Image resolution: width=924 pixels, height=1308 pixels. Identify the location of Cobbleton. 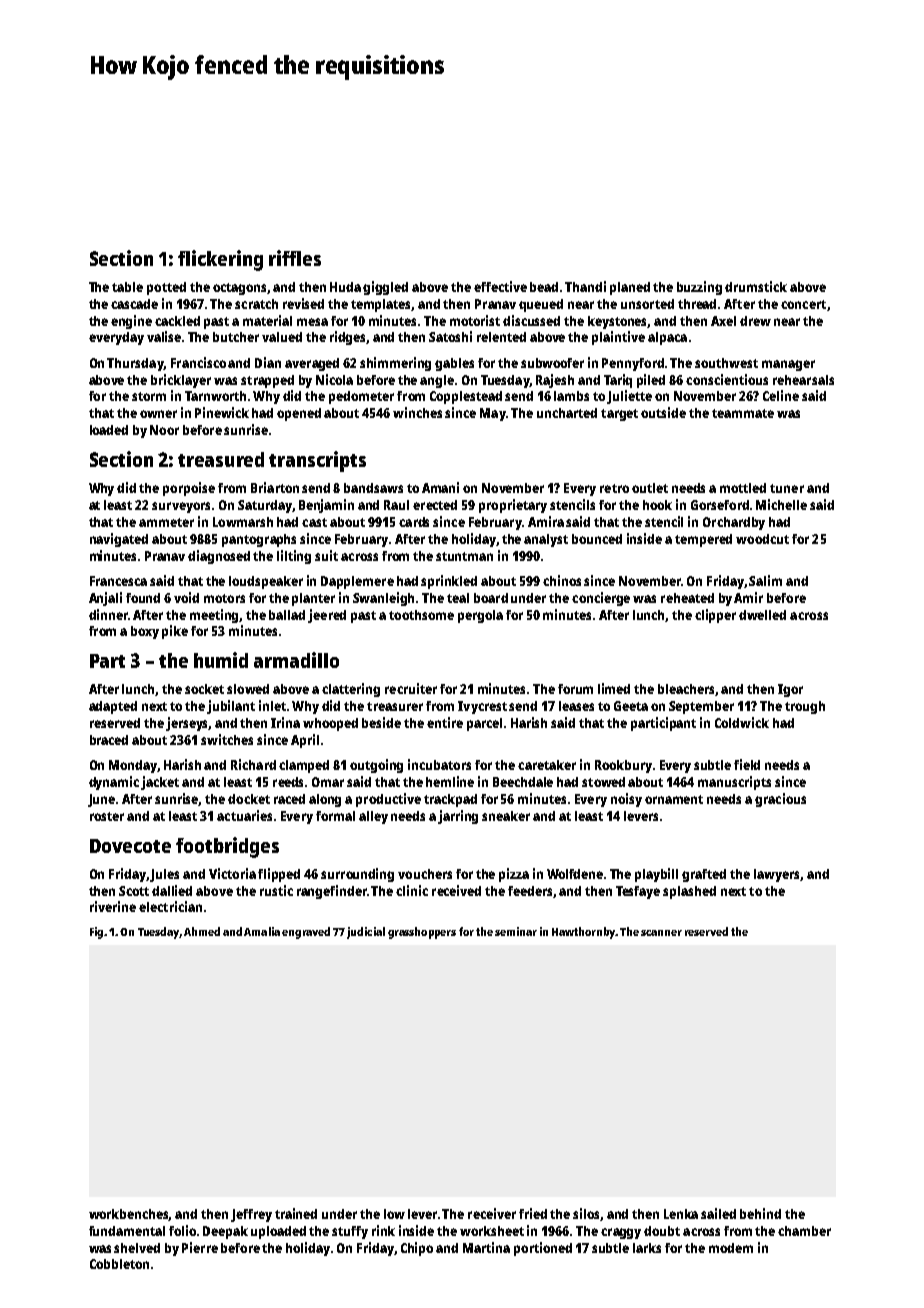
(119, 1264).
